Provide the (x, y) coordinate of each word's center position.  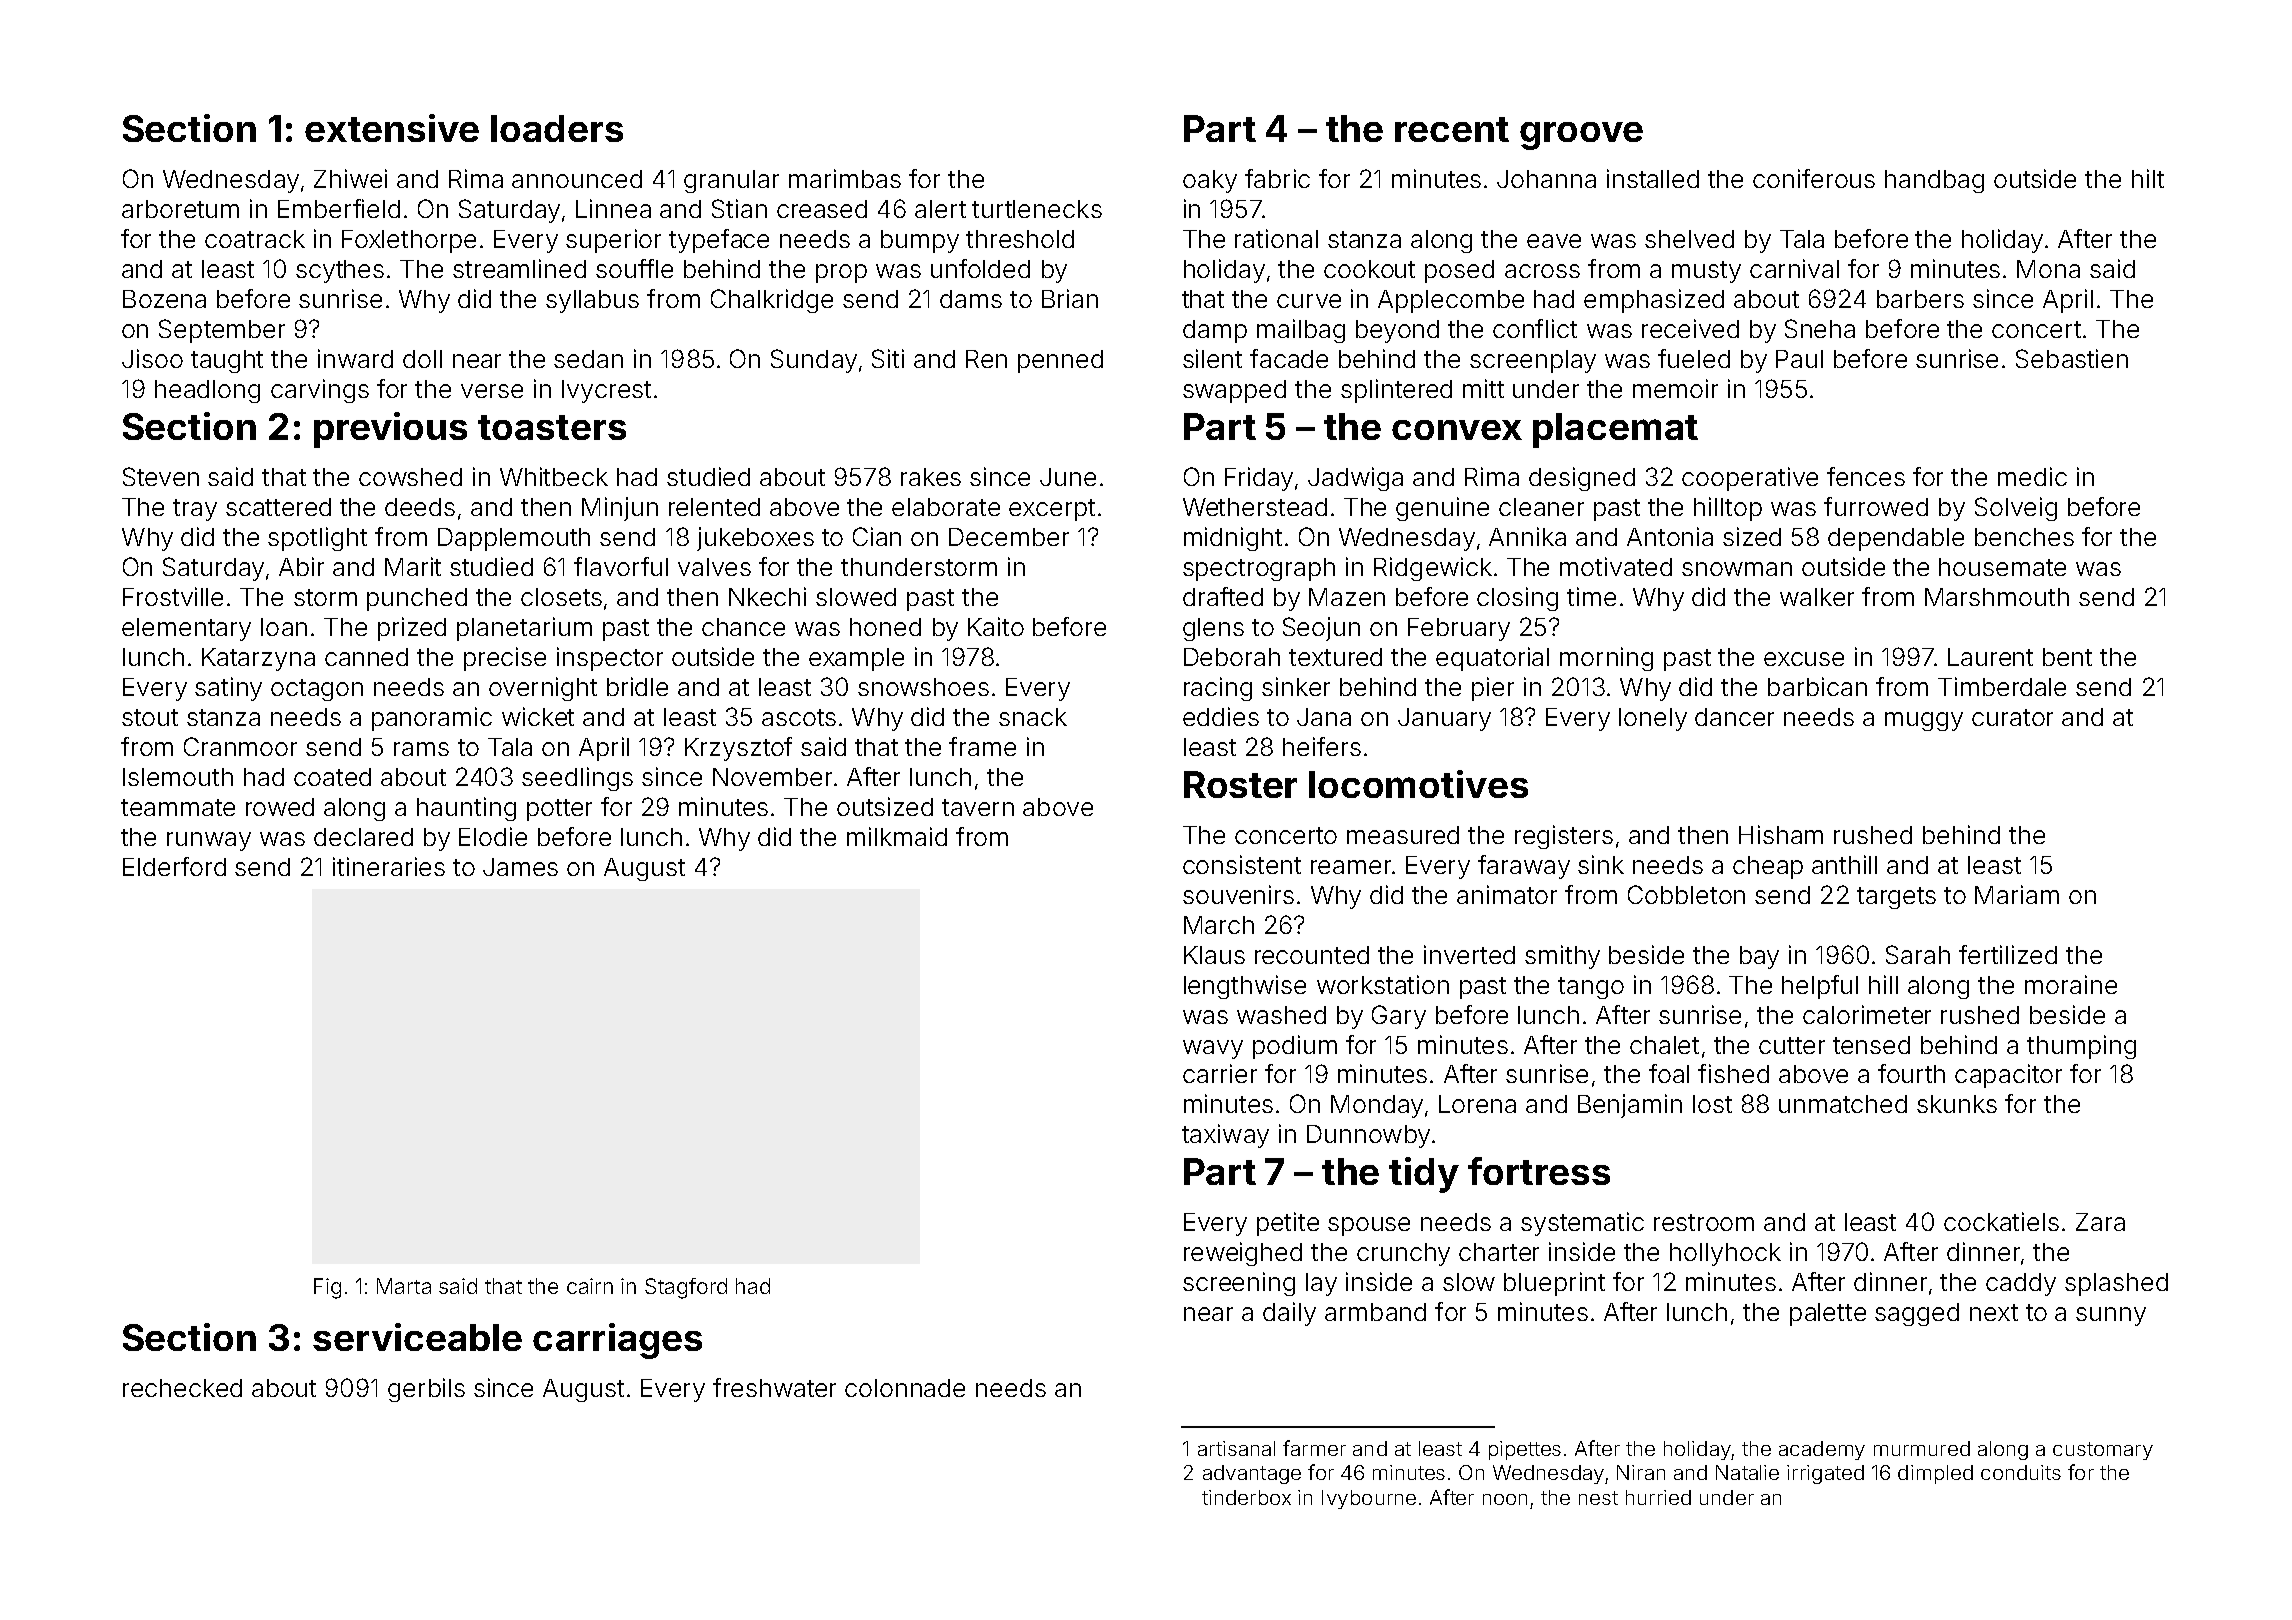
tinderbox (1246, 1497)
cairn (590, 1286)
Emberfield (339, 208)
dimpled (1935, 1474)
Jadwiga (1355, 479)
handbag (1934, 181)
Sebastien (2072, 358)
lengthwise (1245, 987)
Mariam (2017, 894)
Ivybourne (1369, 1499)
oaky (1210, 181)
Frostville (173, 596)
